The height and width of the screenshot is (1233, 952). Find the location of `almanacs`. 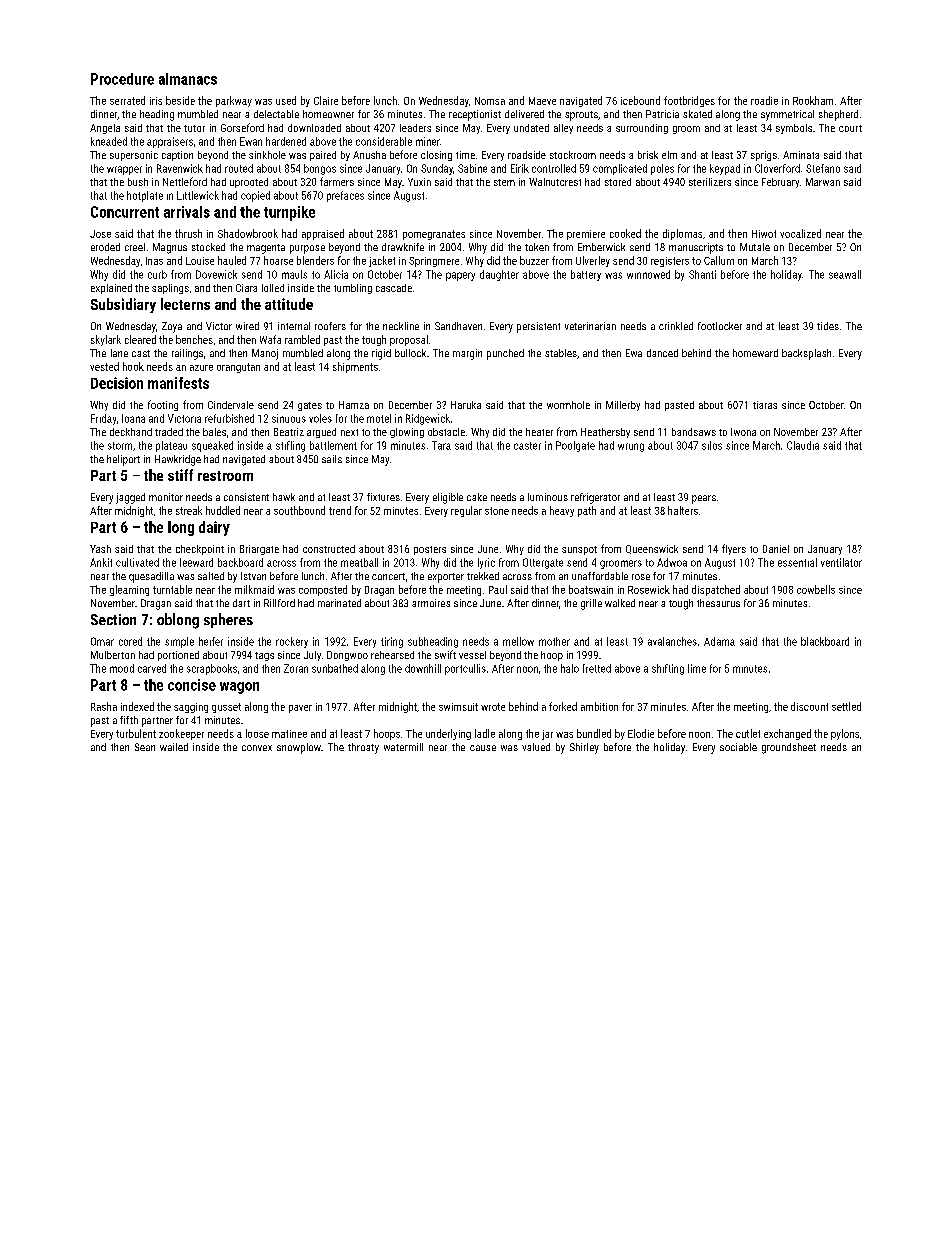

almanacs is located at coordinates (188, 79).
